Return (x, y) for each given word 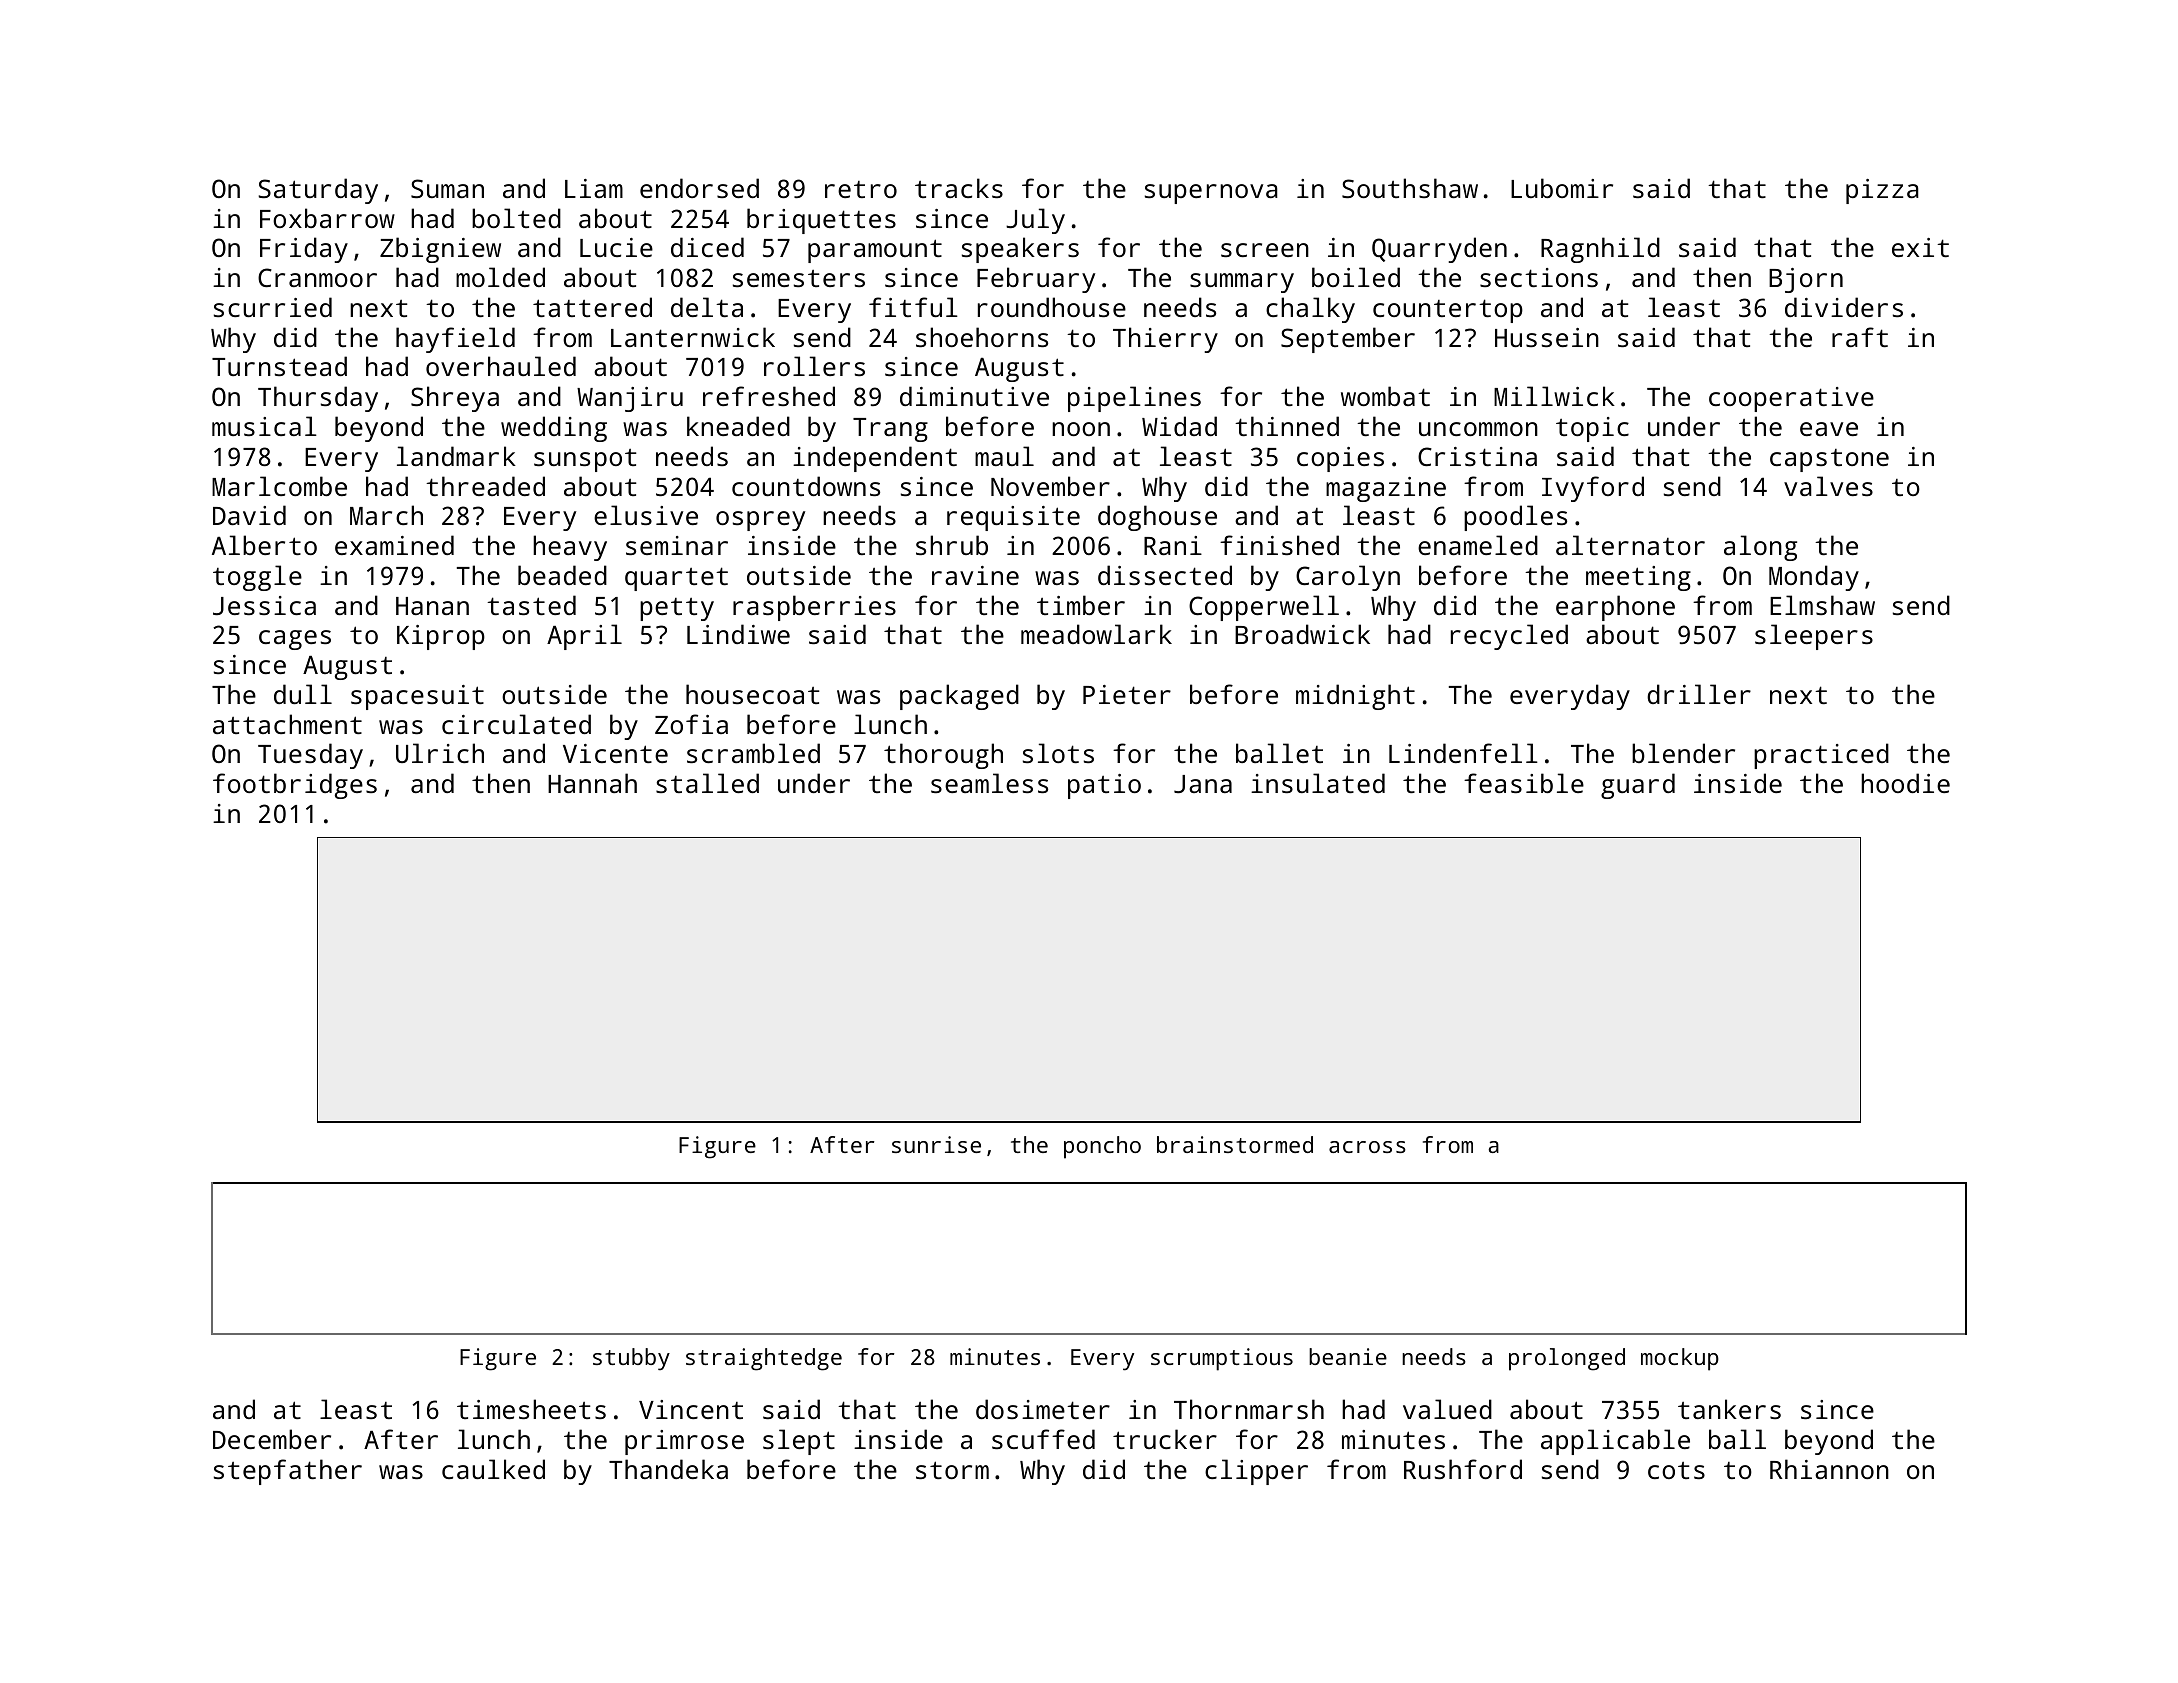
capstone (1829, 460)
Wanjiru (630, 399)
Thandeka (668, 1469)
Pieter (1127, 694)
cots (1676, 1470)
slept (799, 1442)
